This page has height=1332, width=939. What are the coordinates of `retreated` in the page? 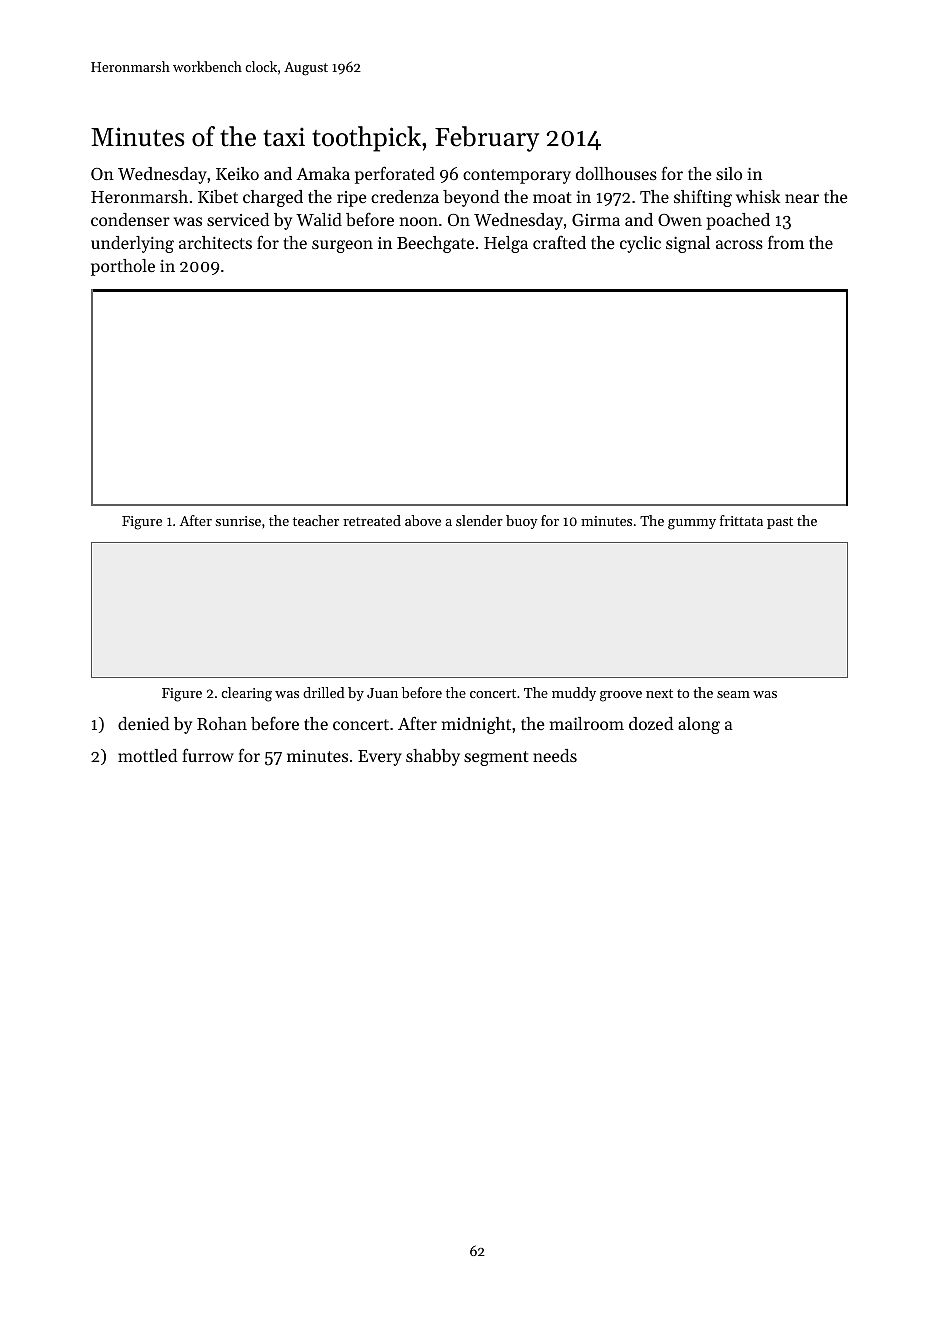 It's located at (372, 520).
